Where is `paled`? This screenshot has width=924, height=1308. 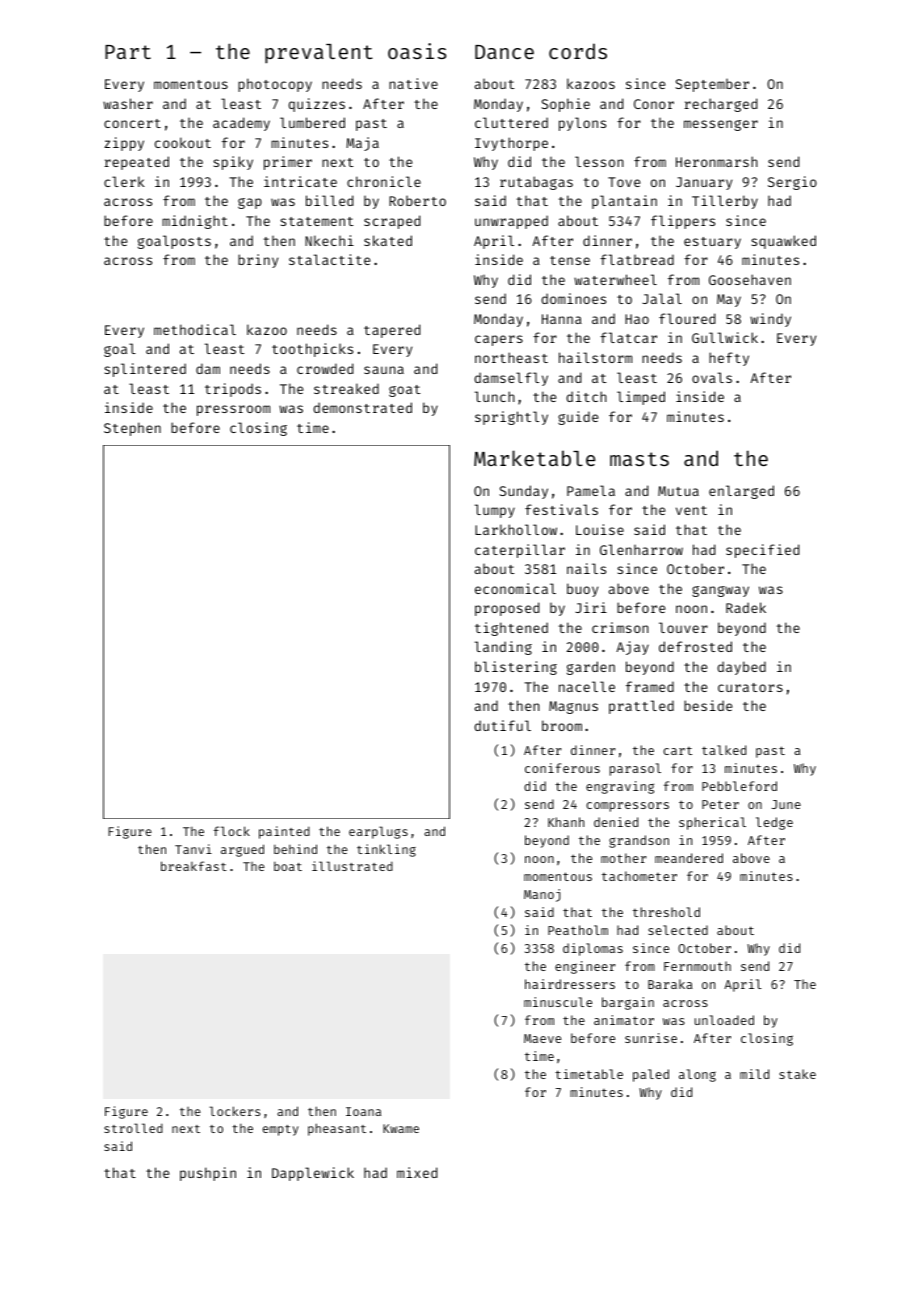
paled is located at coordinates (651, 1075).
